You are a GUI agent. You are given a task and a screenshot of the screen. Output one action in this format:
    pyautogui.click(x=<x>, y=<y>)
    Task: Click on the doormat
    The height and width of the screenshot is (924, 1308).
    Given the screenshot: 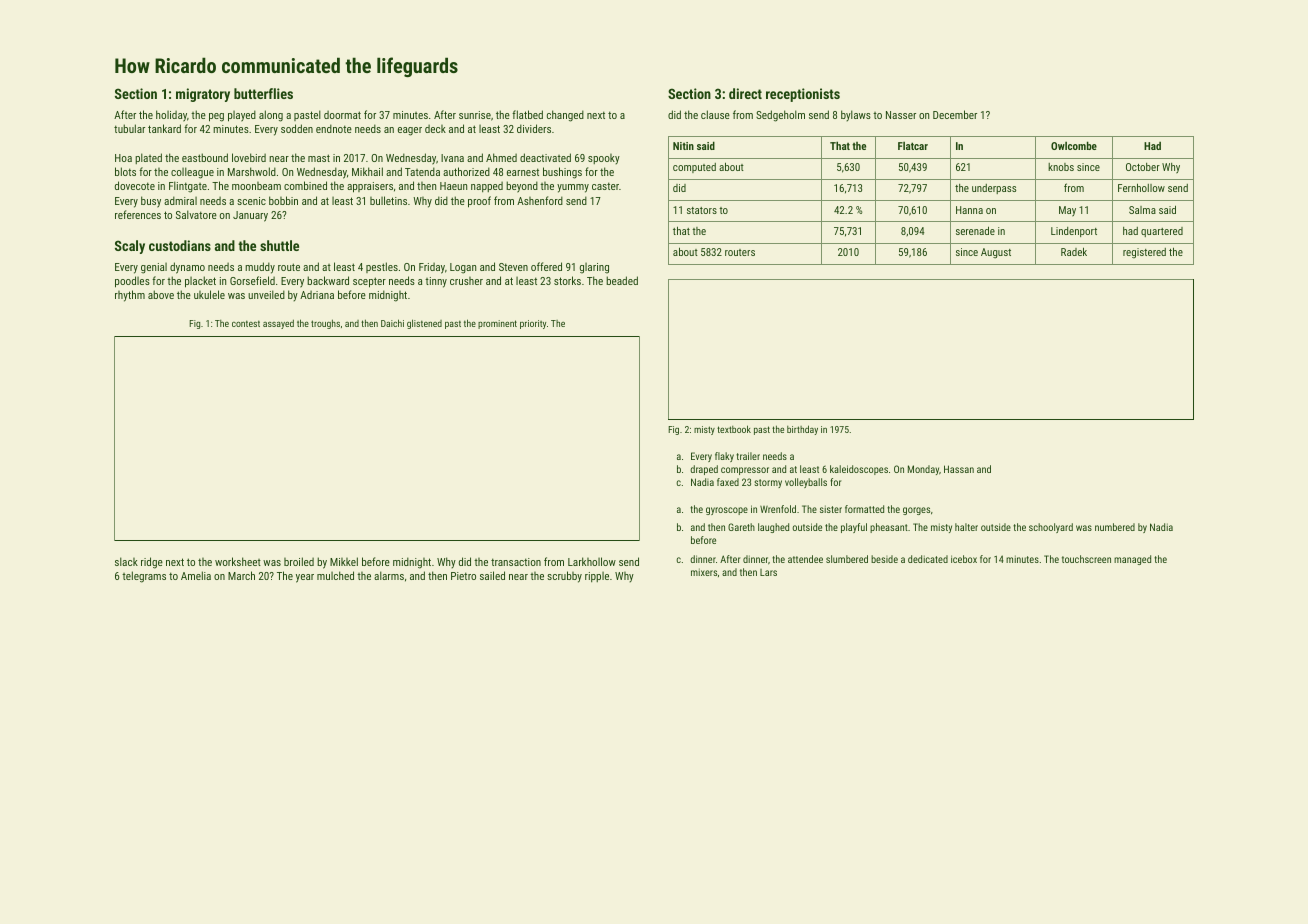 What is the action you would take?
    pyautogui.click(x=342, y=115)
